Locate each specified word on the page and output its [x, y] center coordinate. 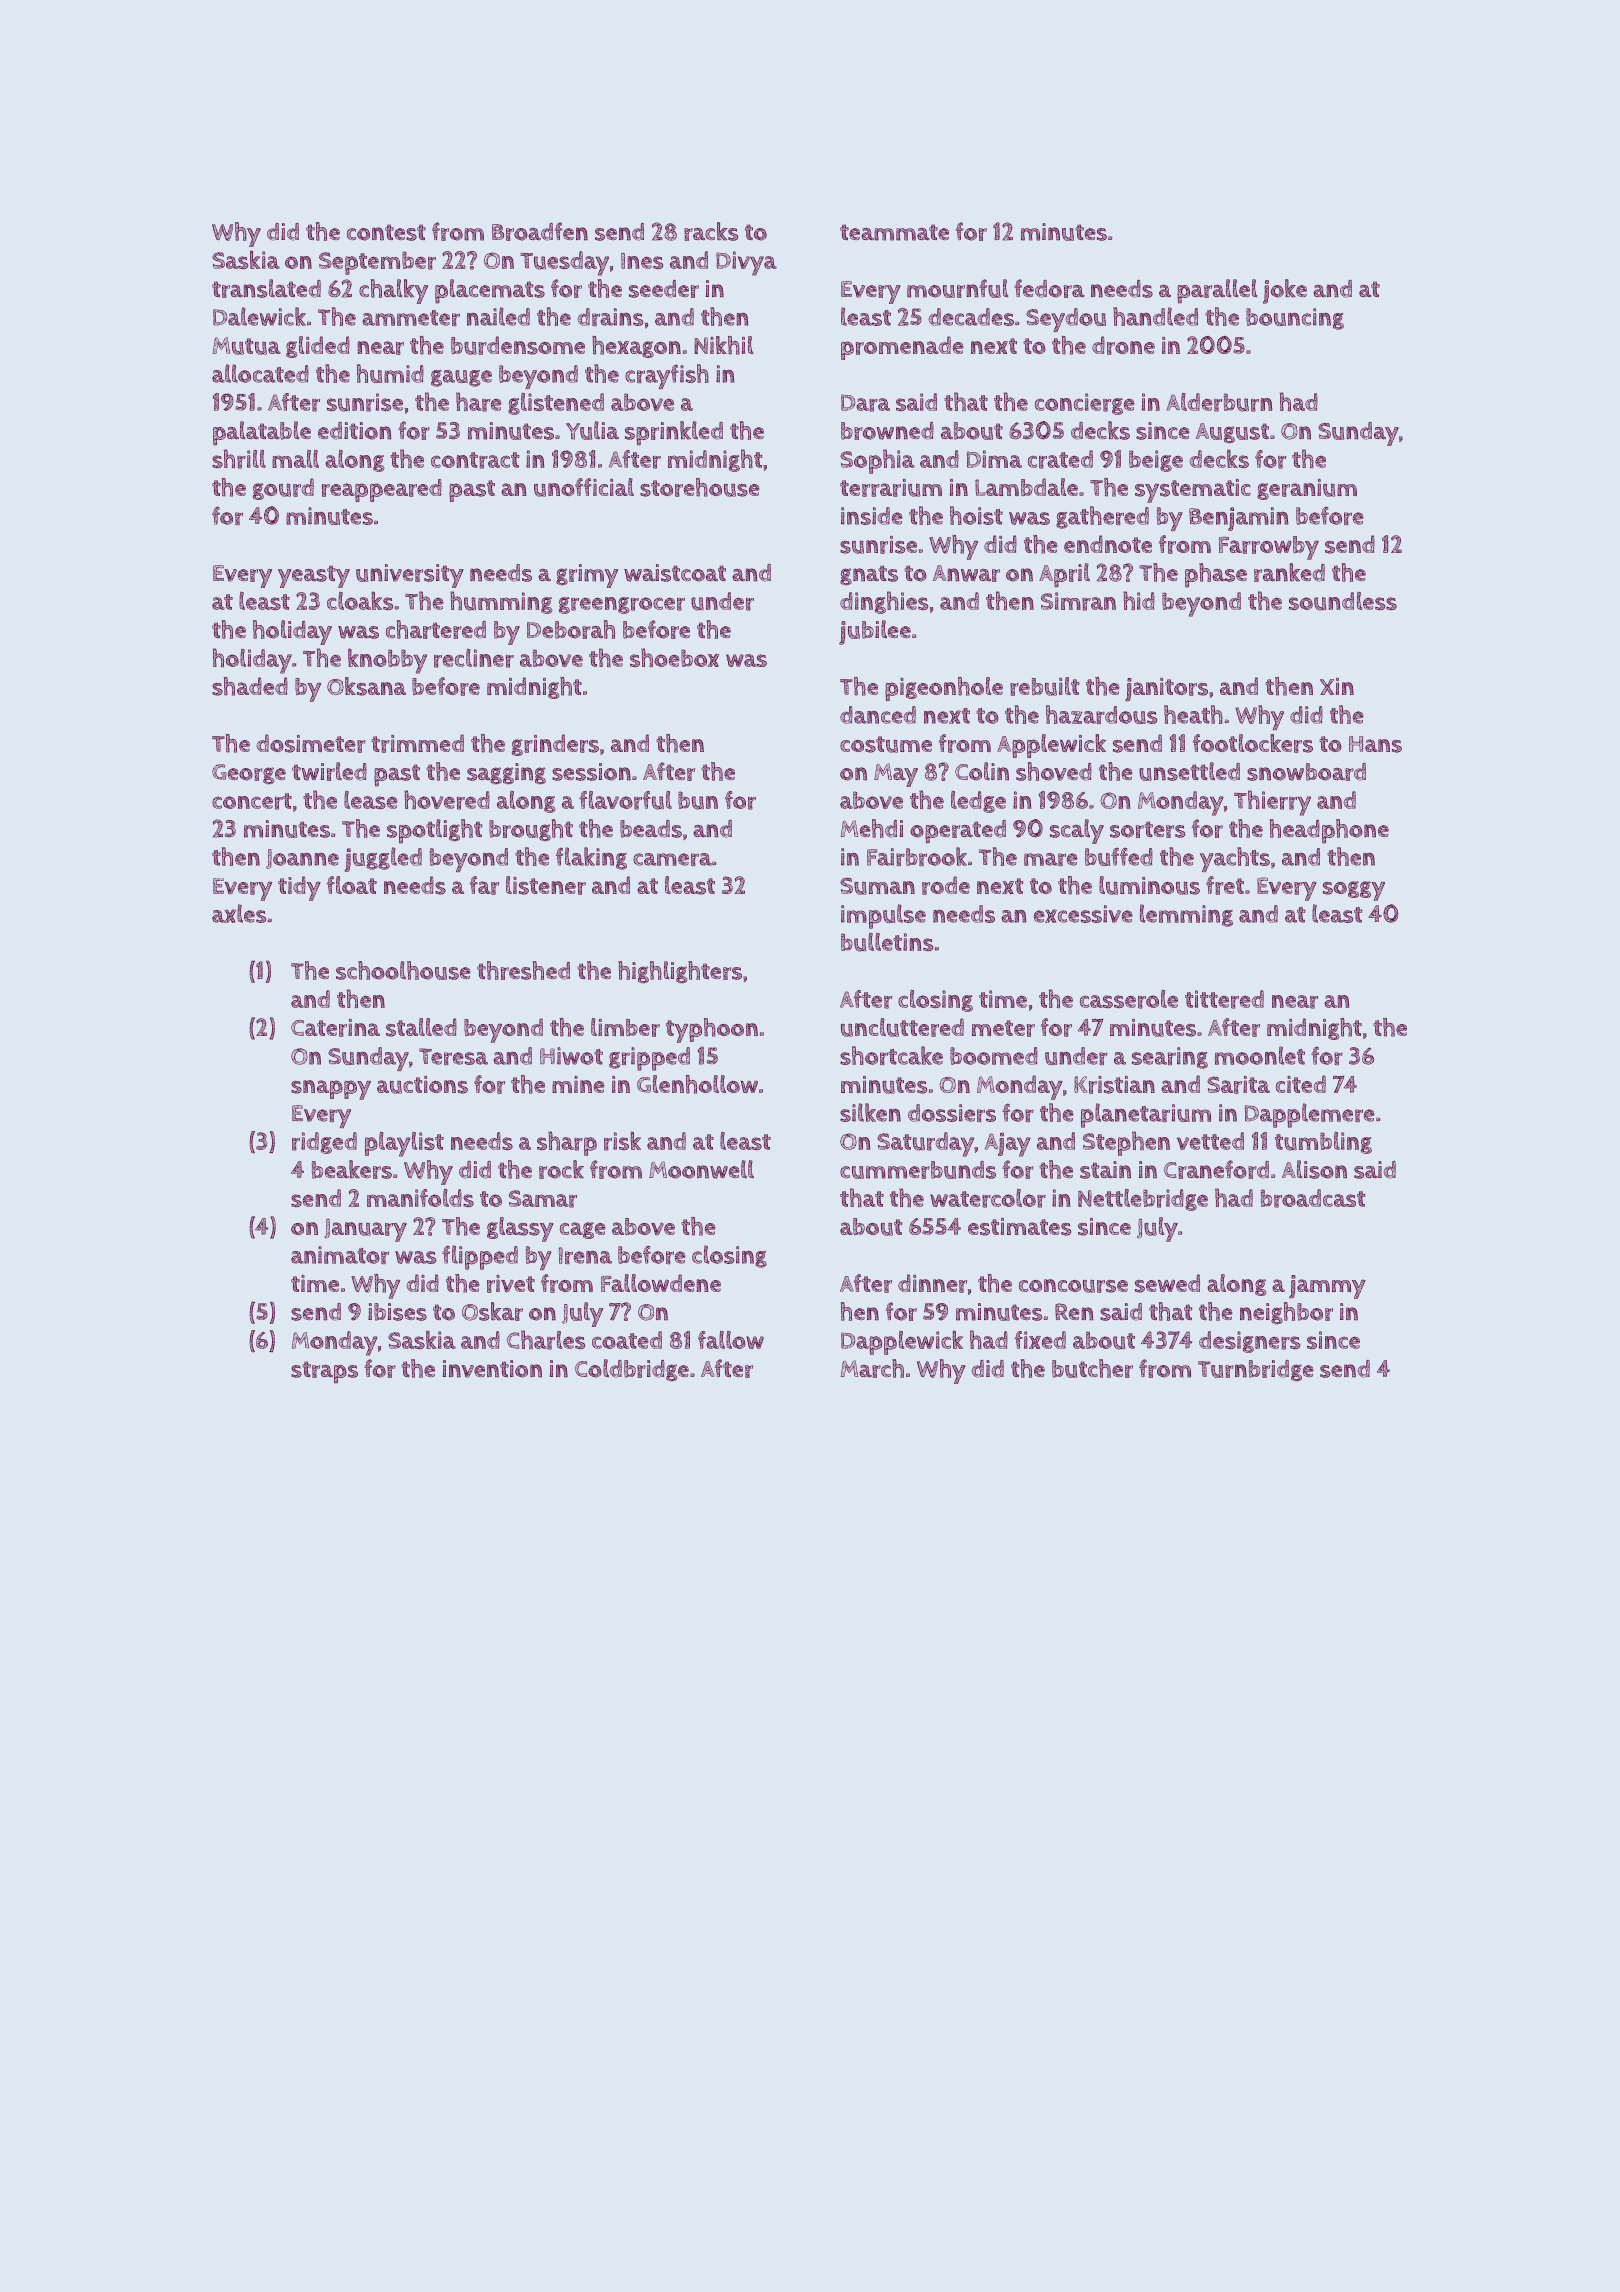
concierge [1085, 404]
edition [355, 431]
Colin [982, 771]
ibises [397, 1312]
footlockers [1253, 743]
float [352, 885]
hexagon [636, 347]
